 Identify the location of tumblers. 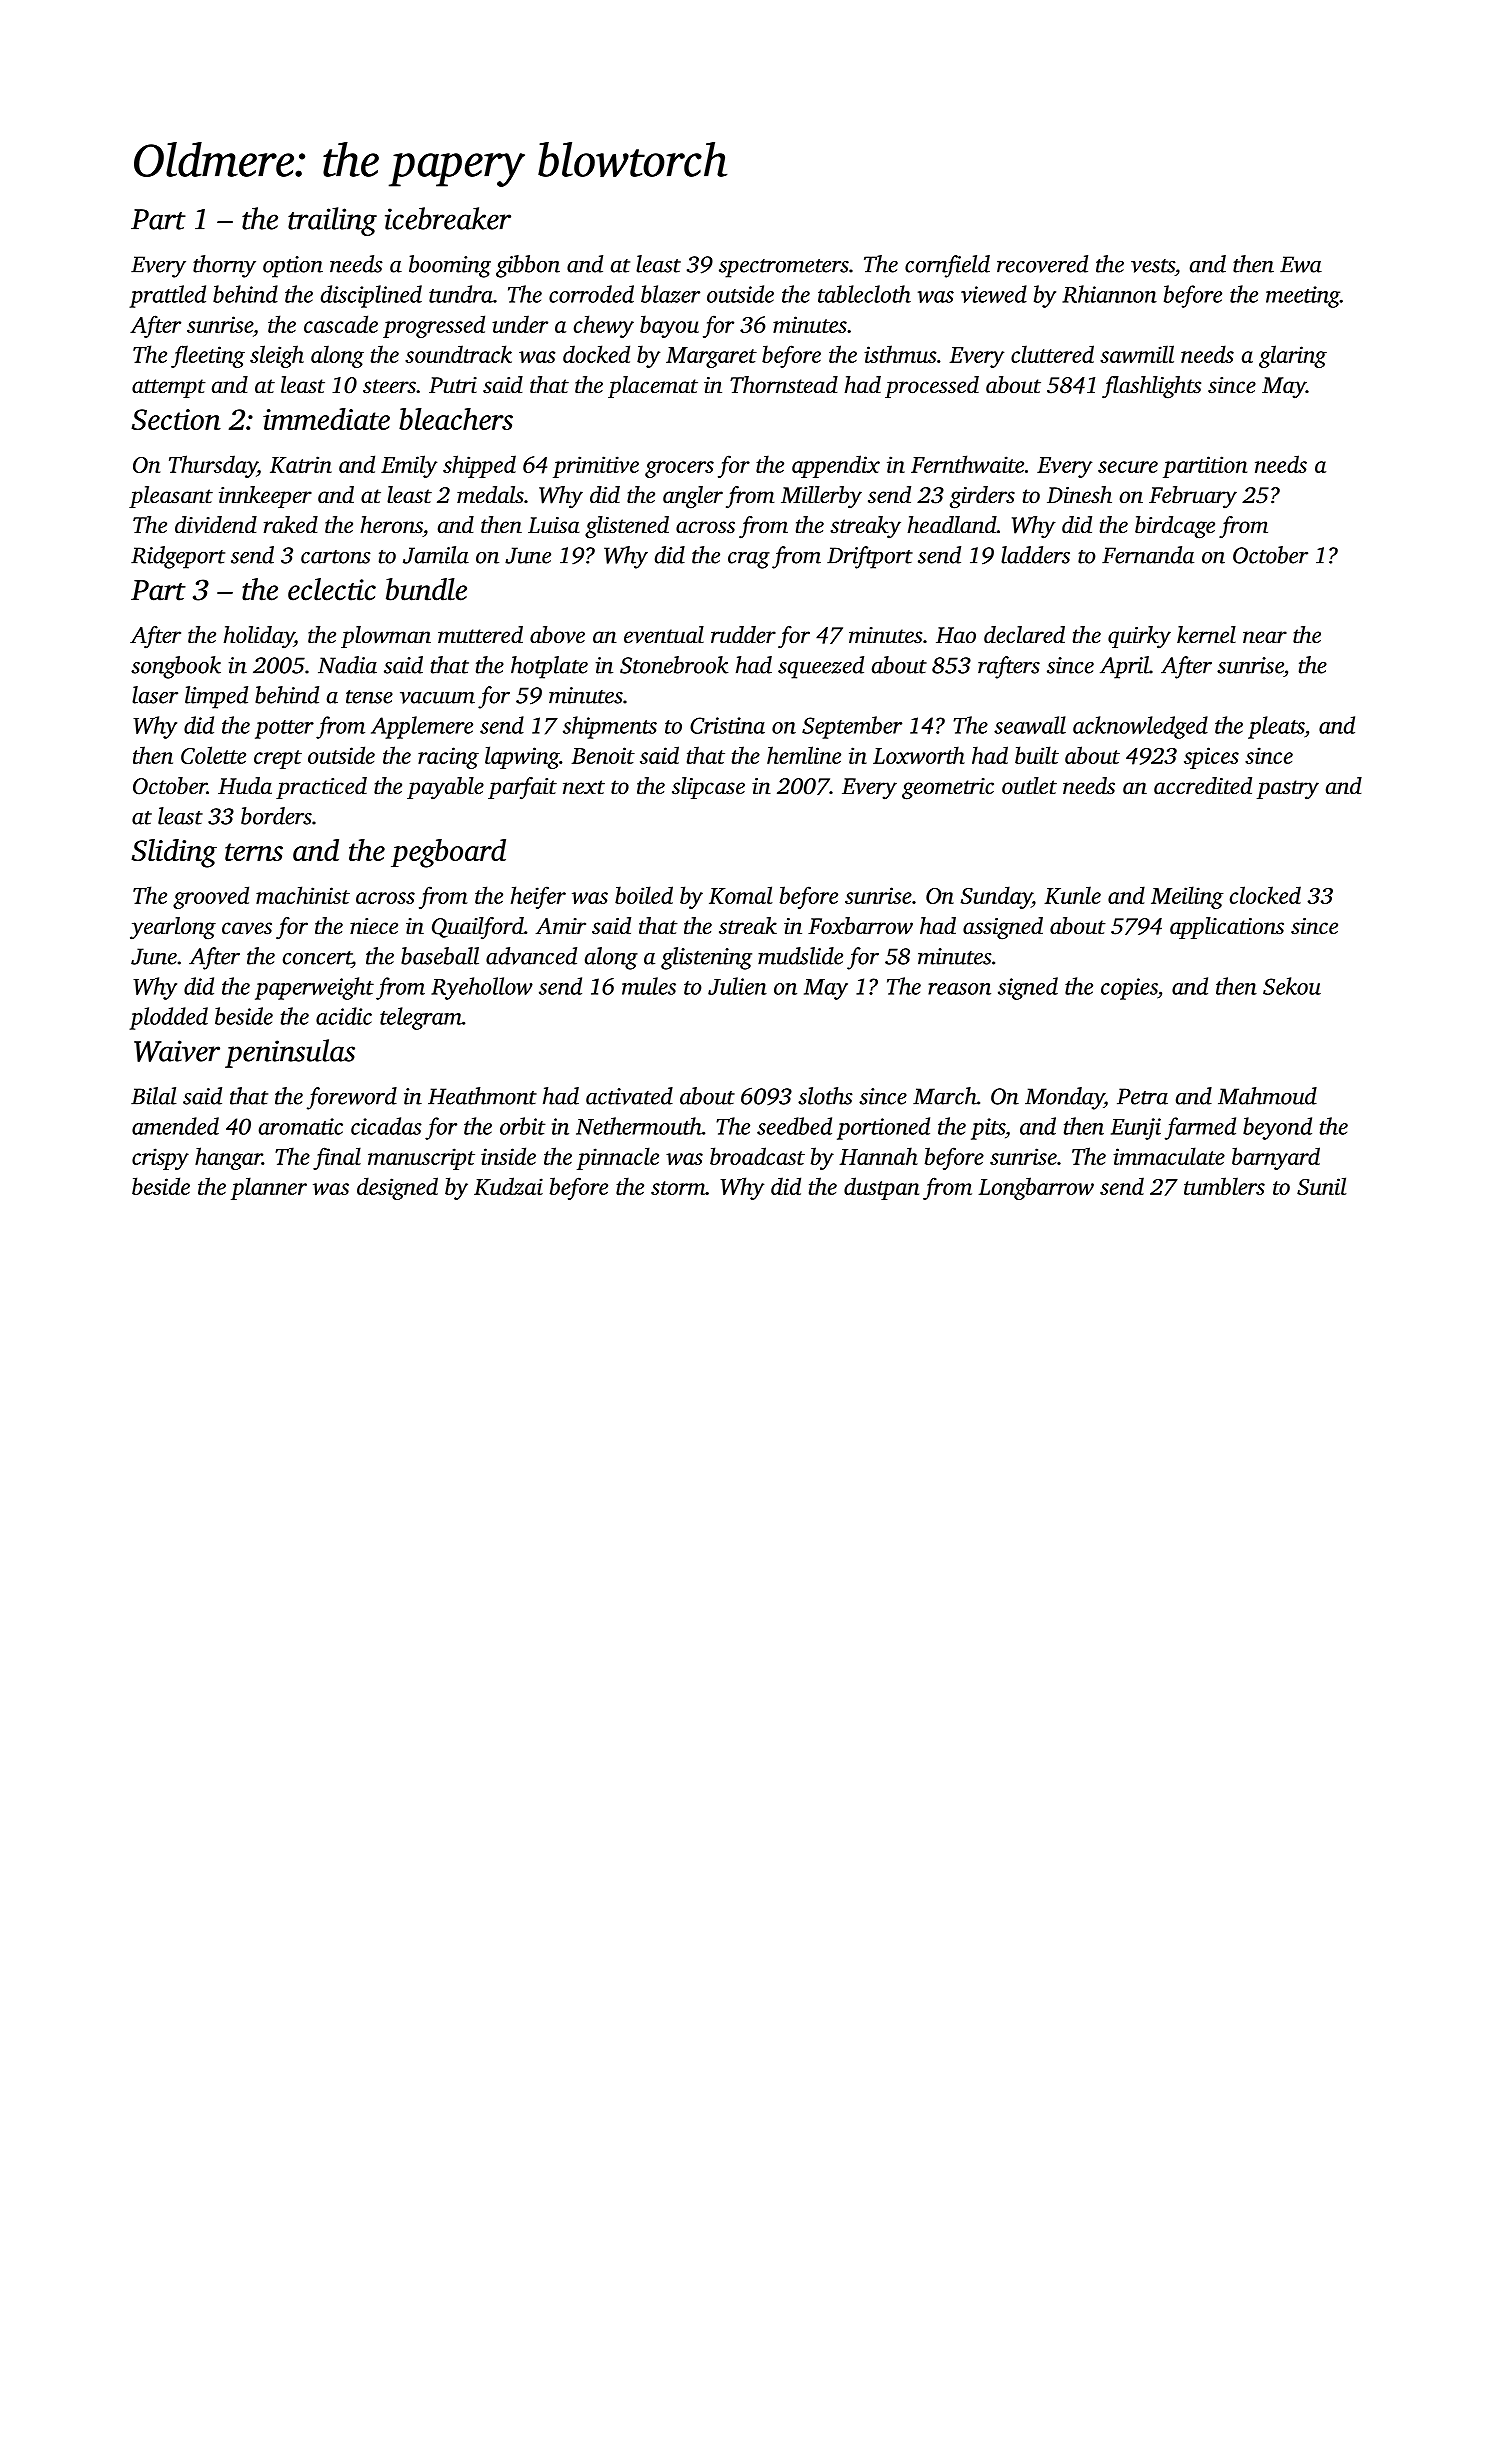
(1224, 1186).
